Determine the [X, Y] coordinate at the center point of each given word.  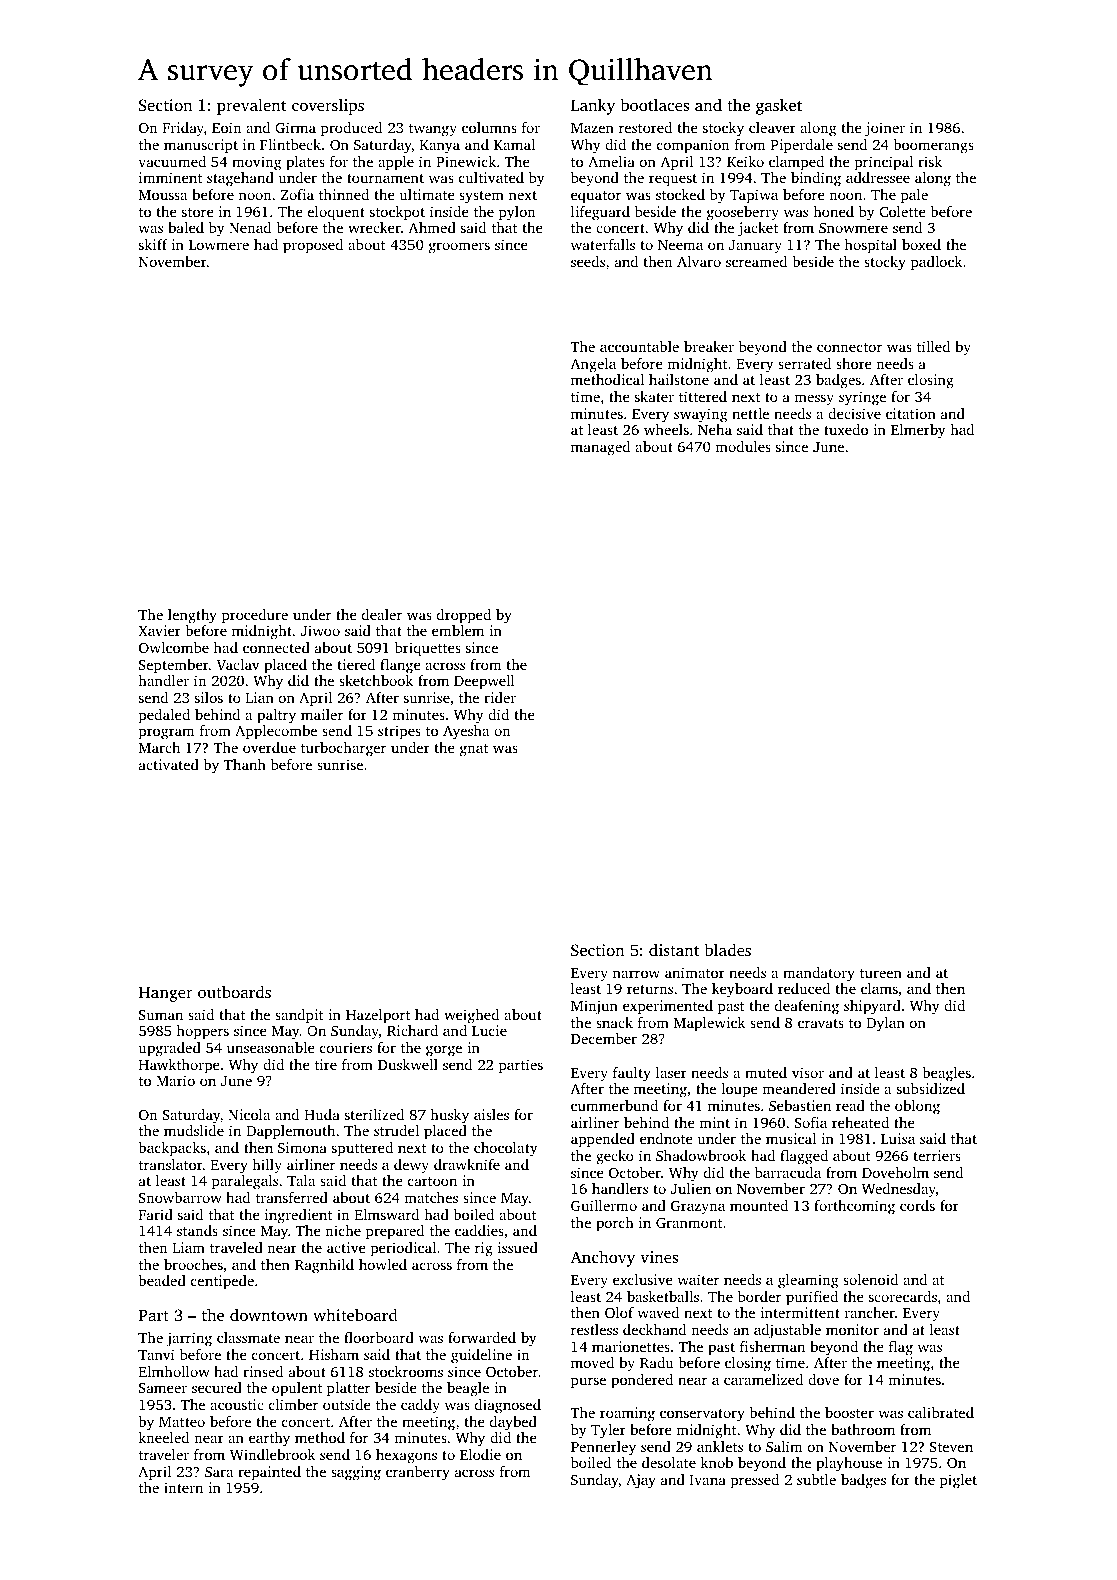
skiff [153, 244]
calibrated [941, 1412]
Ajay [641, 1481]
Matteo [182, 1422]
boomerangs [933, 146]
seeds [588, 261]
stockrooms [406, 1371]
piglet [958, 1481]
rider [500, 697]
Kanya [440, 147]
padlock [936, 263]
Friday [183, 129]
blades [727, 949]
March [159, 747]
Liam [189, 1247]
